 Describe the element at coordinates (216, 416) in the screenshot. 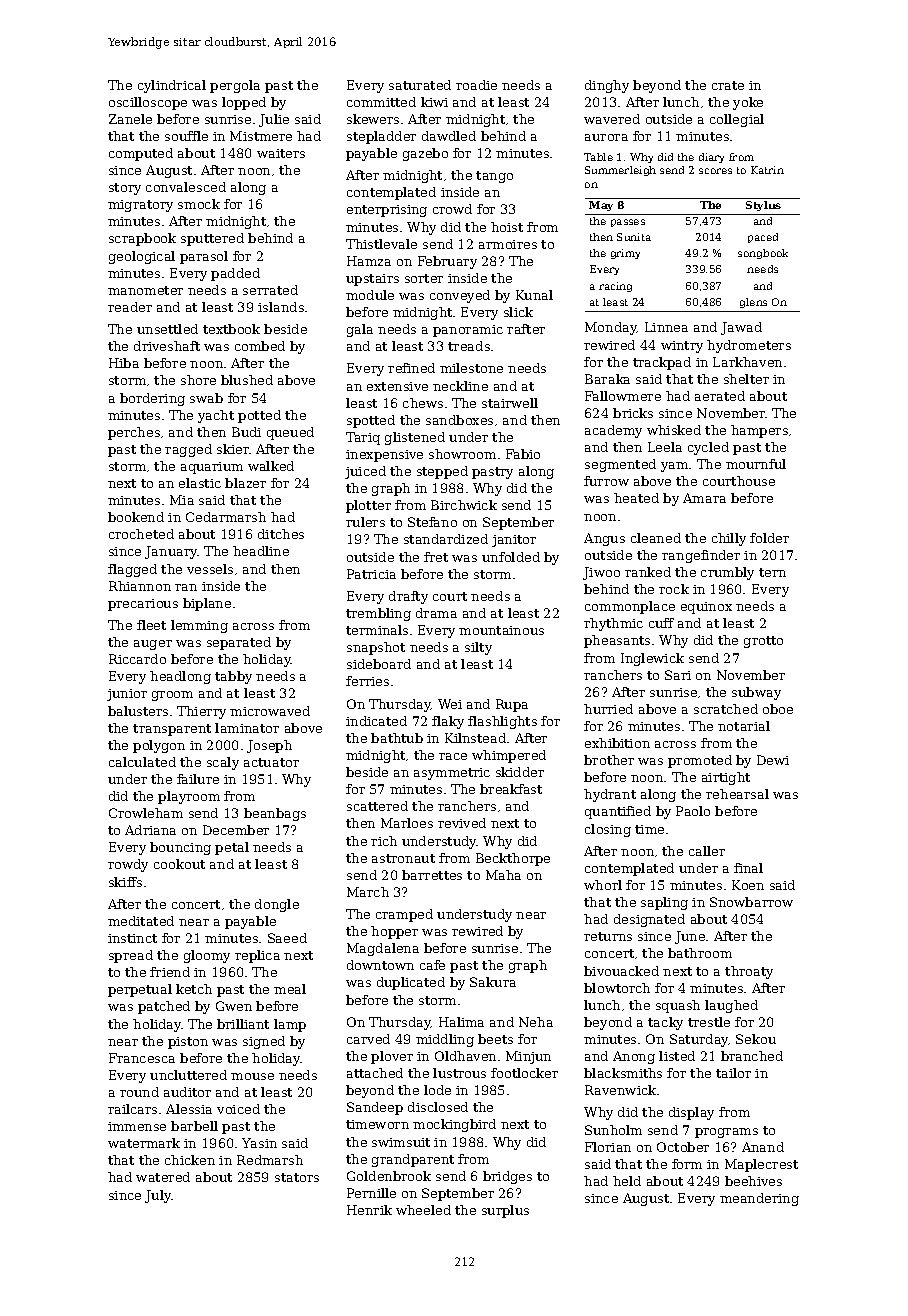

I see `yacht` at that location.
